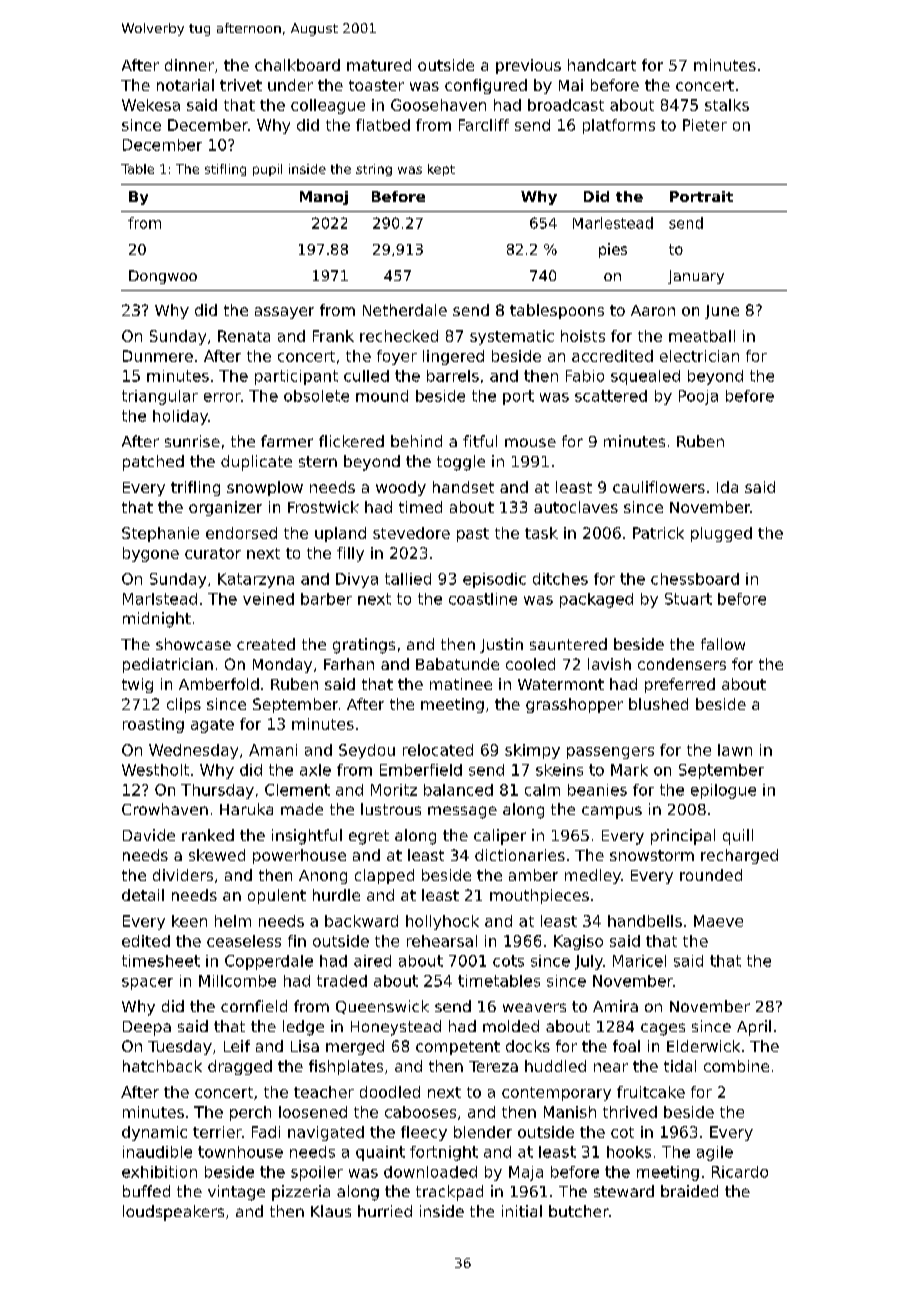  Describe the element at coordinates (222, 397) in the page. I see `error` at that location.
